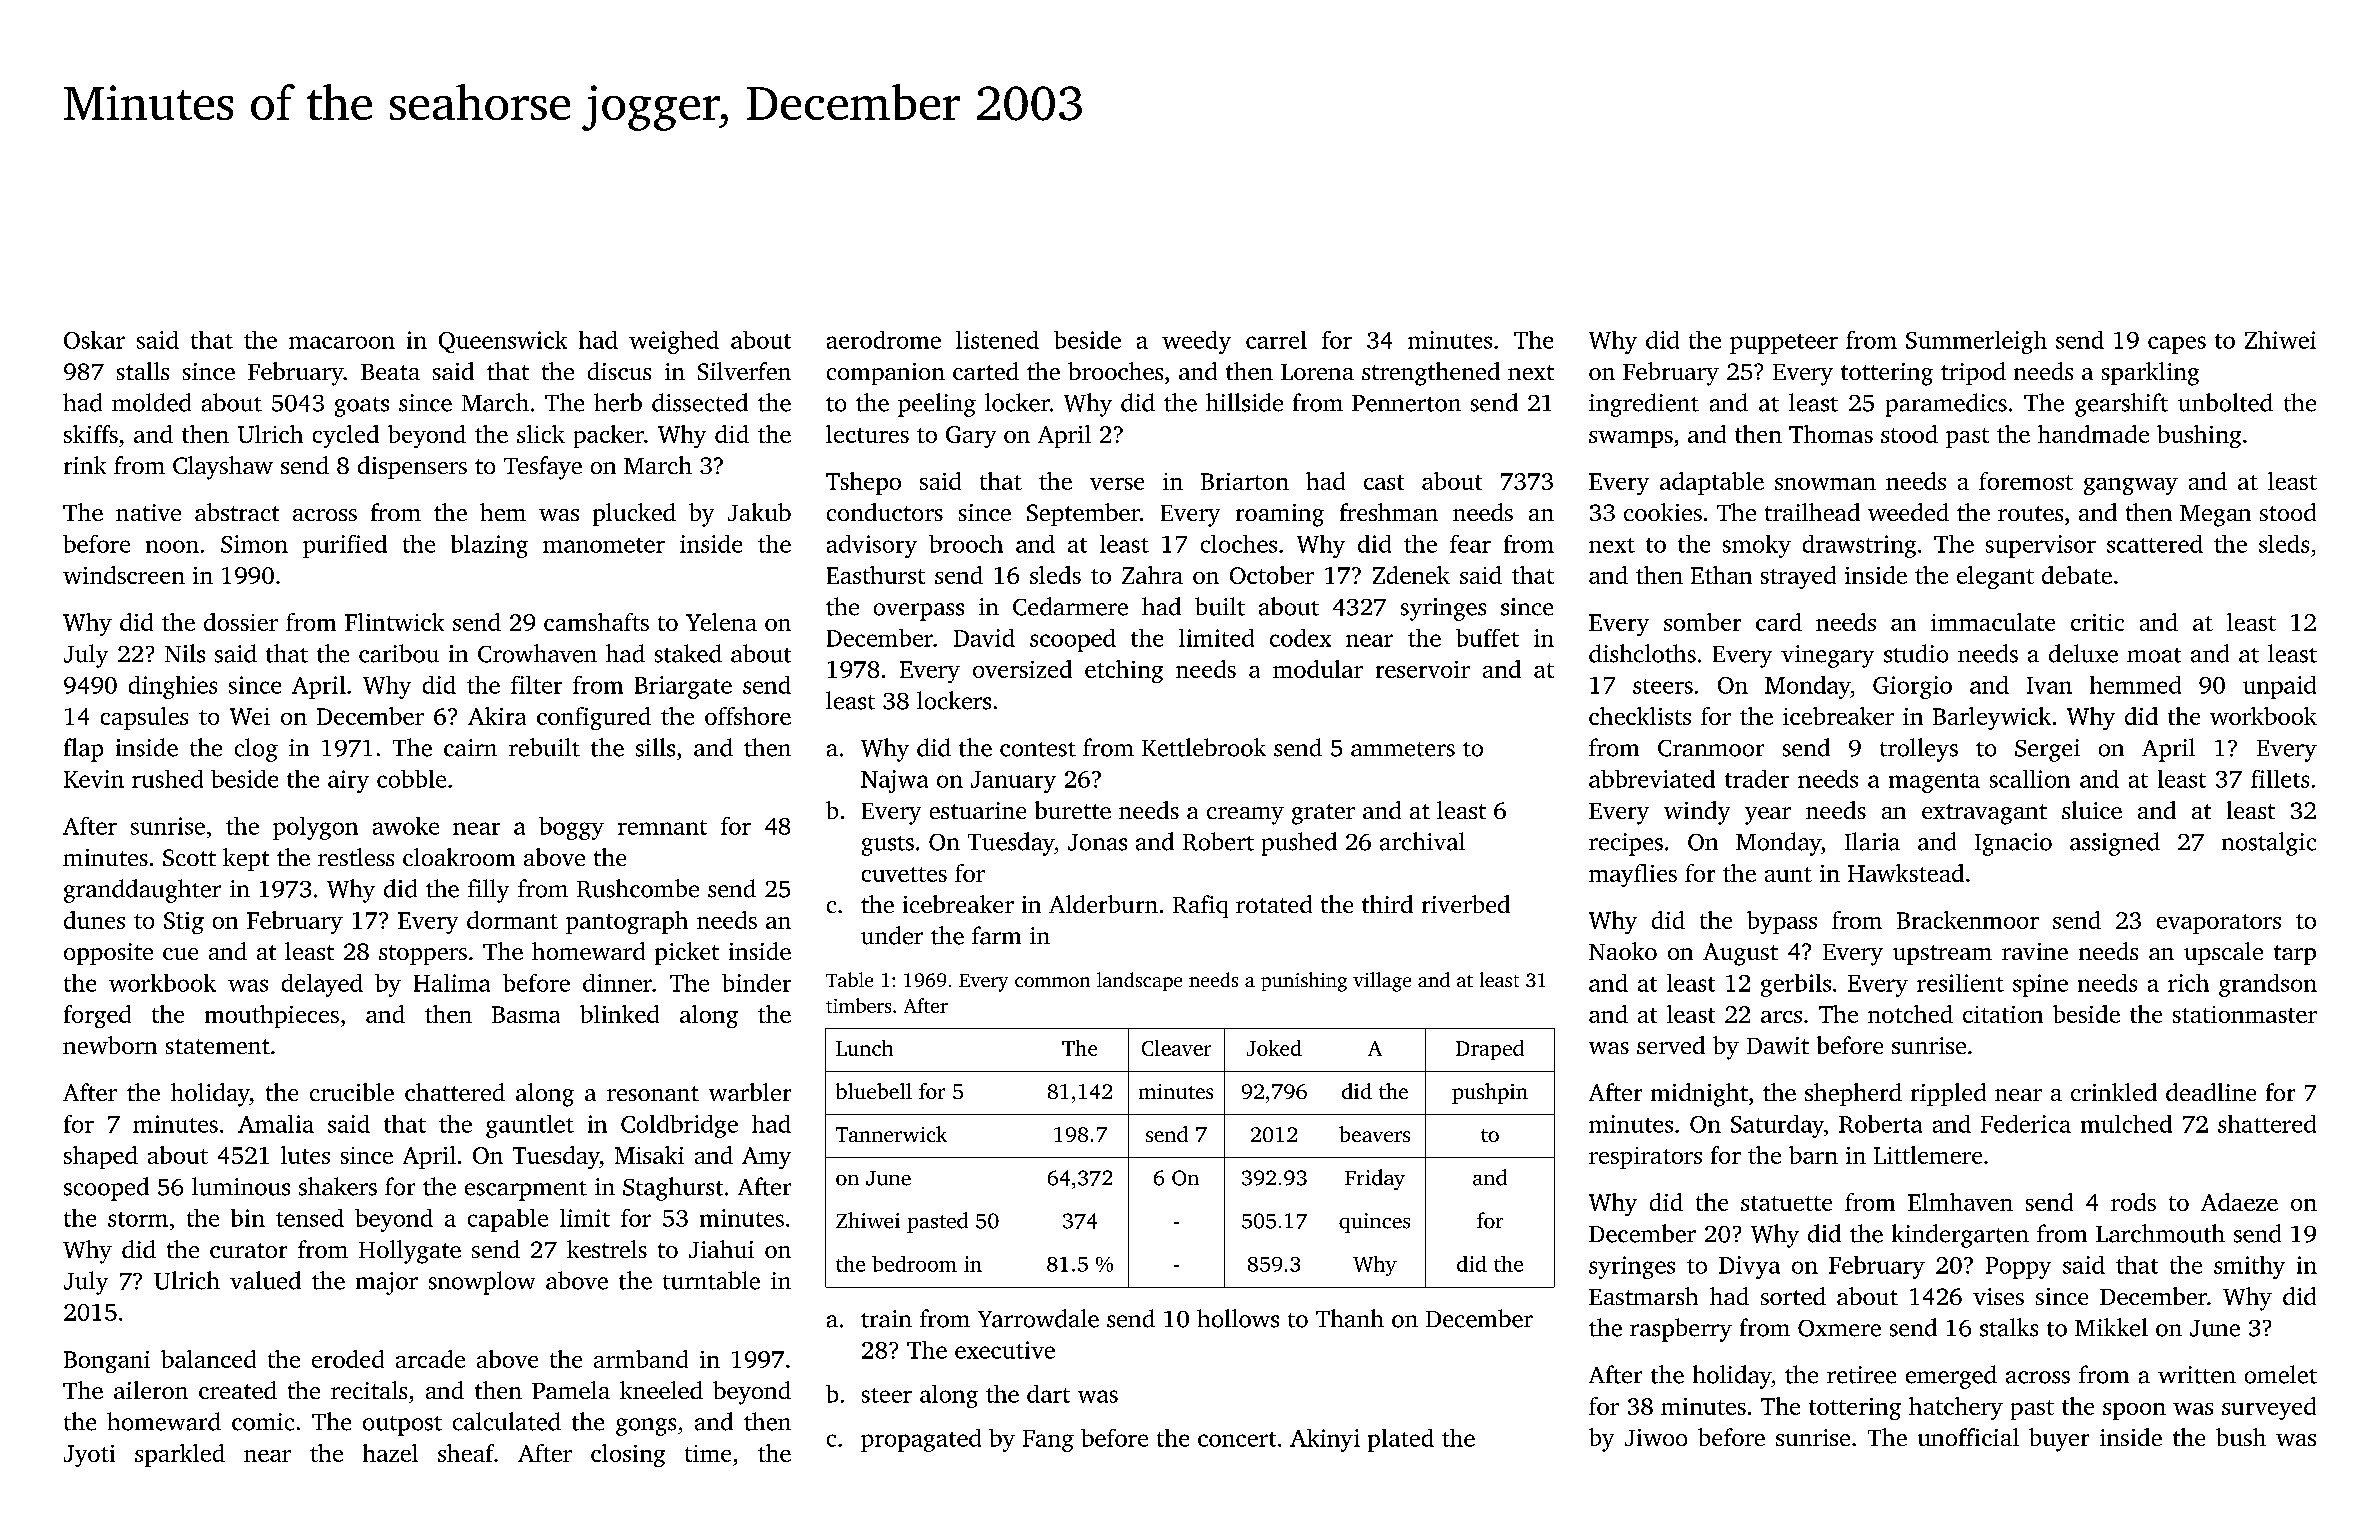  Describe the element at coordinates (872, 546) in the page. I see `advisory` at that location.
